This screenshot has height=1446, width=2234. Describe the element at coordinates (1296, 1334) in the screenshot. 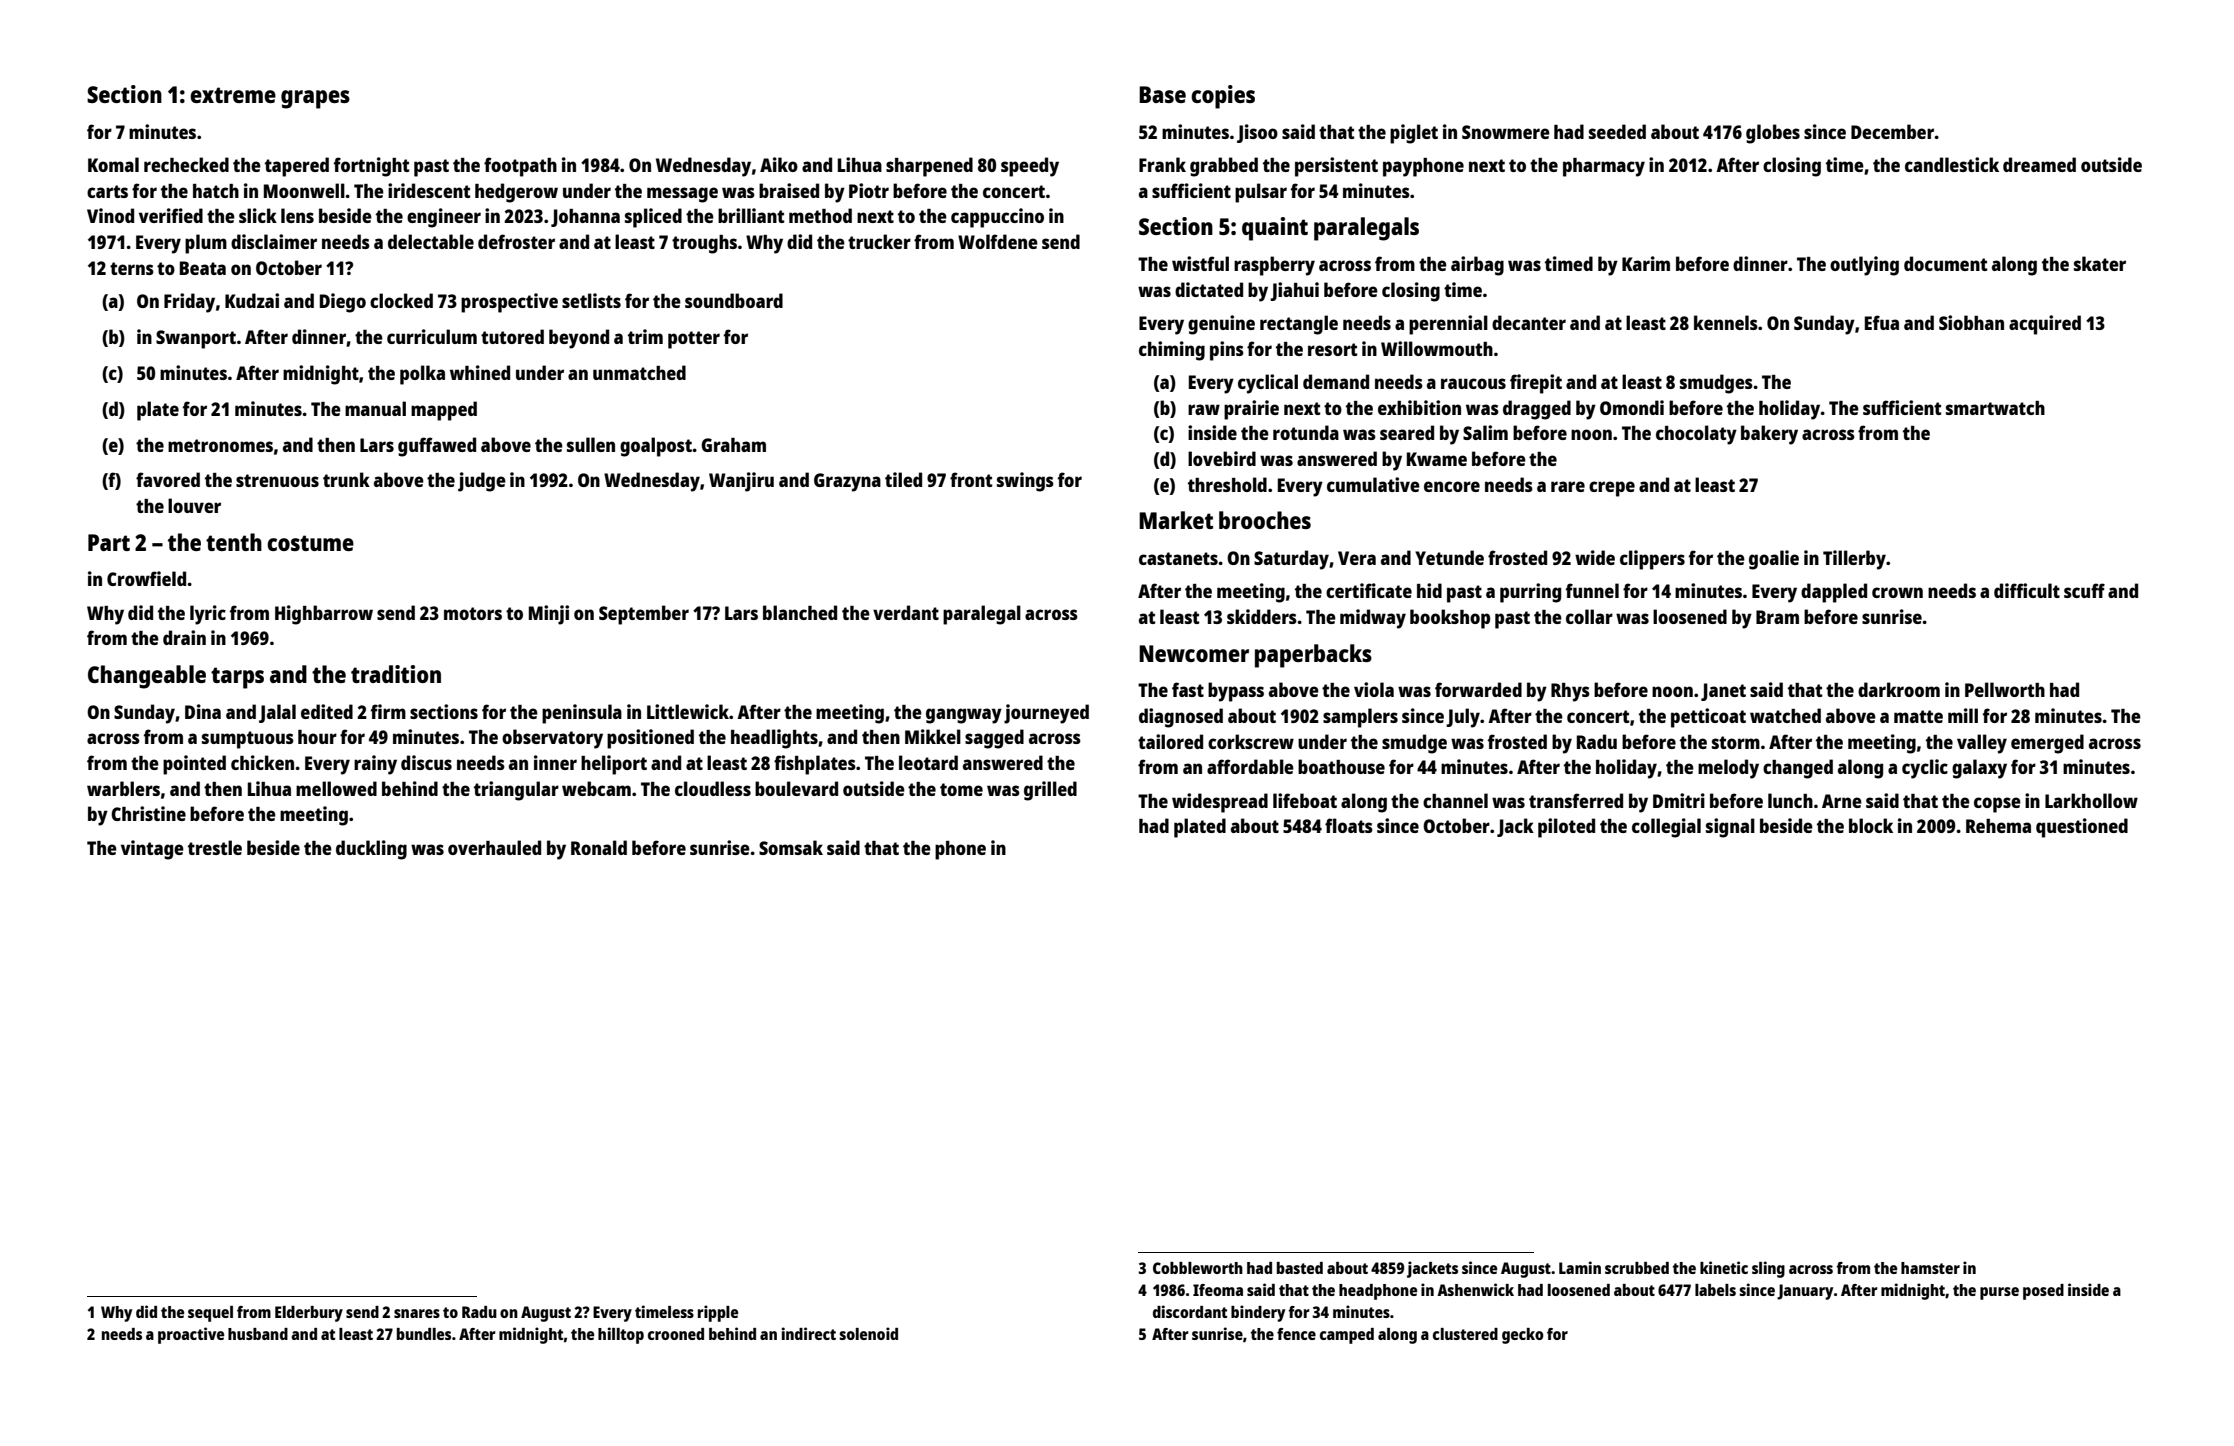

I see `fence` at that location.
